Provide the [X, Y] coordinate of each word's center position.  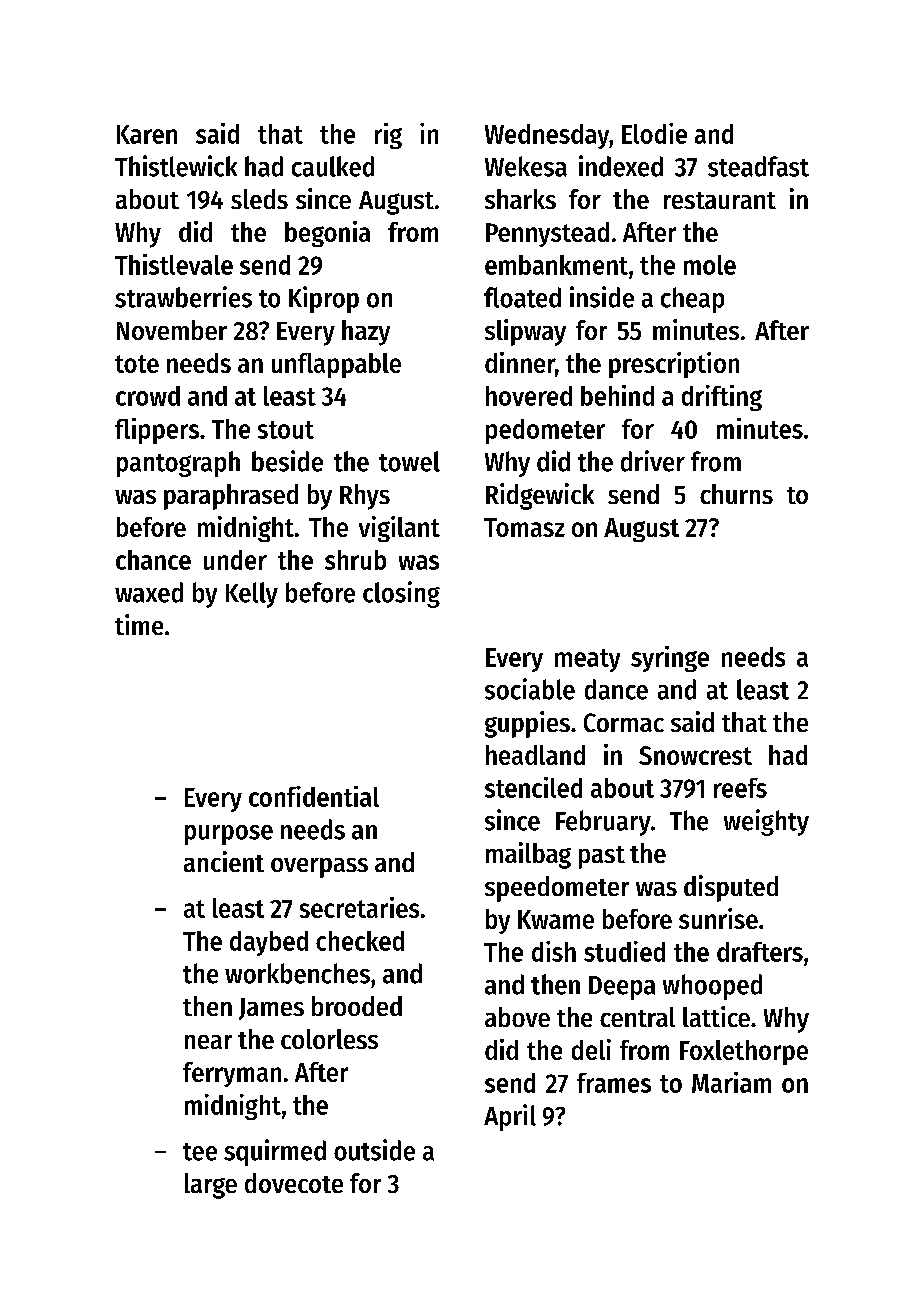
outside [374, 1150]
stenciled [533, 787]
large [211, 1186]
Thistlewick [176, 166]
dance [616, 689]
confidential [314, 796]
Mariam [731, 1082]
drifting [722, 398]
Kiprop [324, 299]
